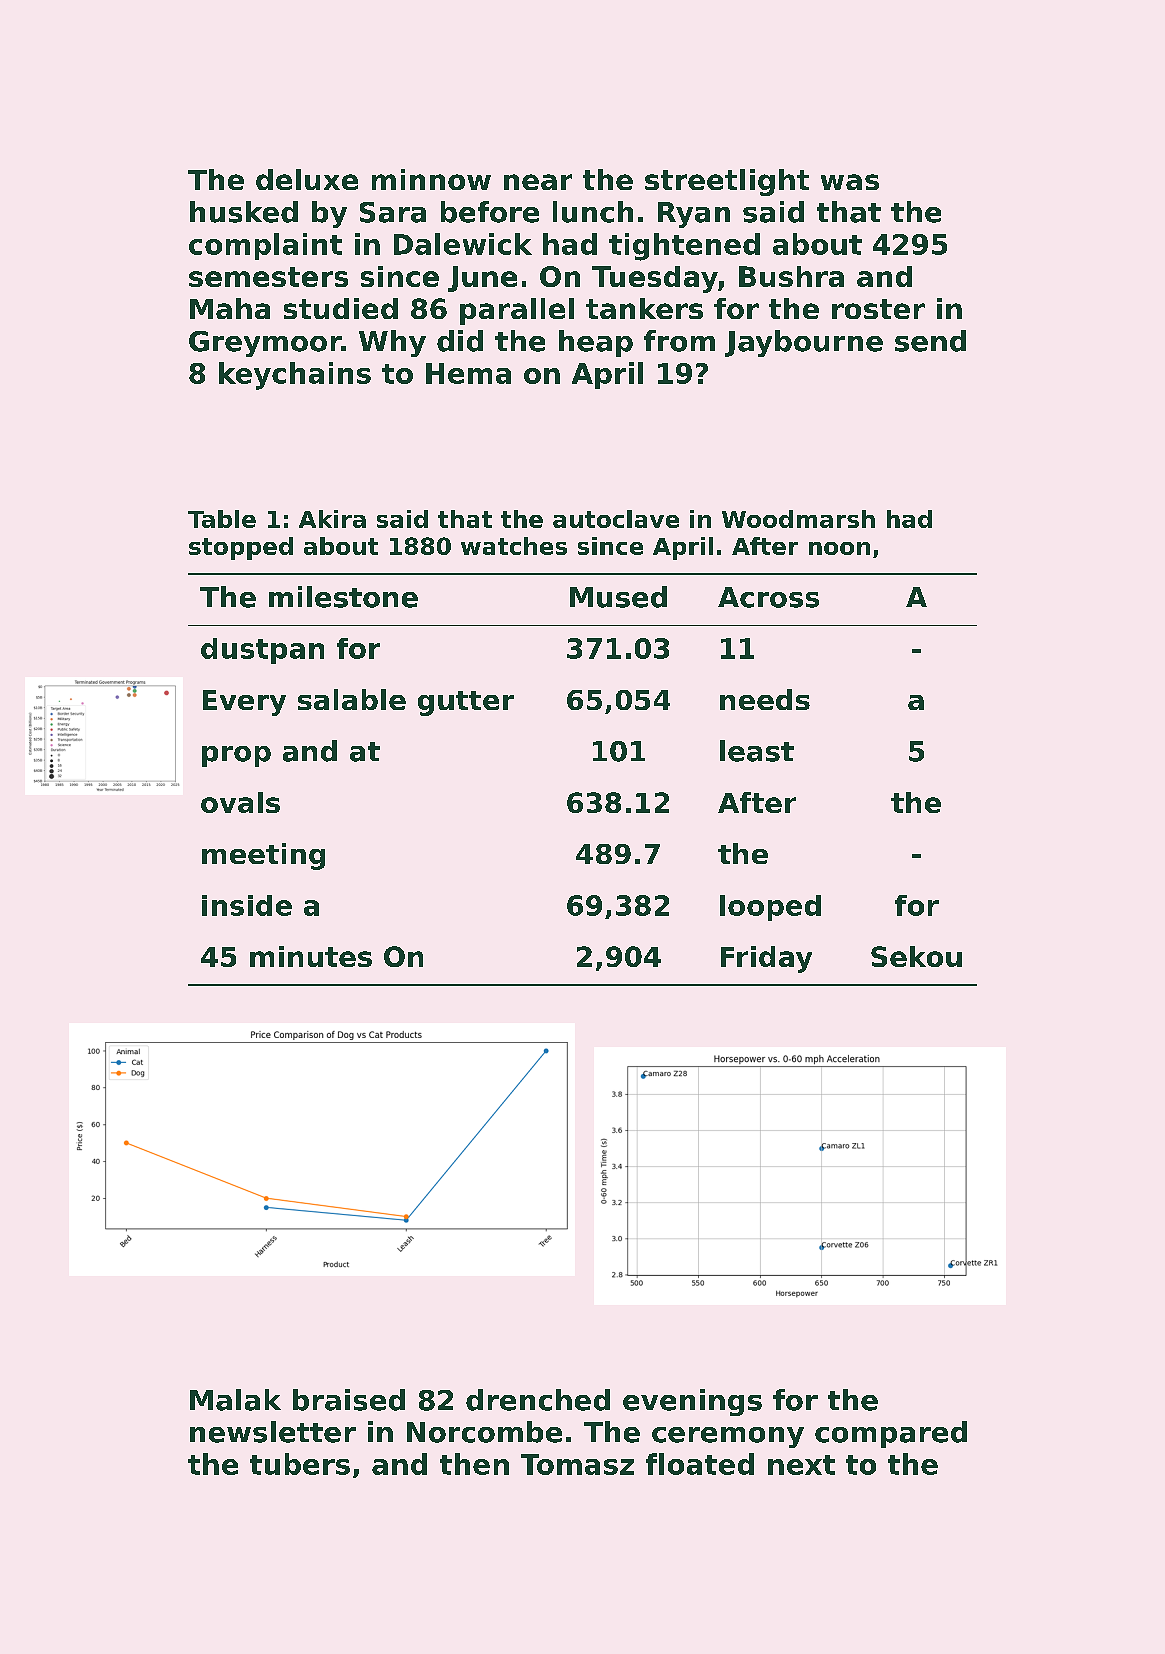 Image resolution: width=1165 pixels, height=1654 pixels. What do you see at coordinates (930, 341) in the image?
I see `send` at bounding box center [930, 341].
